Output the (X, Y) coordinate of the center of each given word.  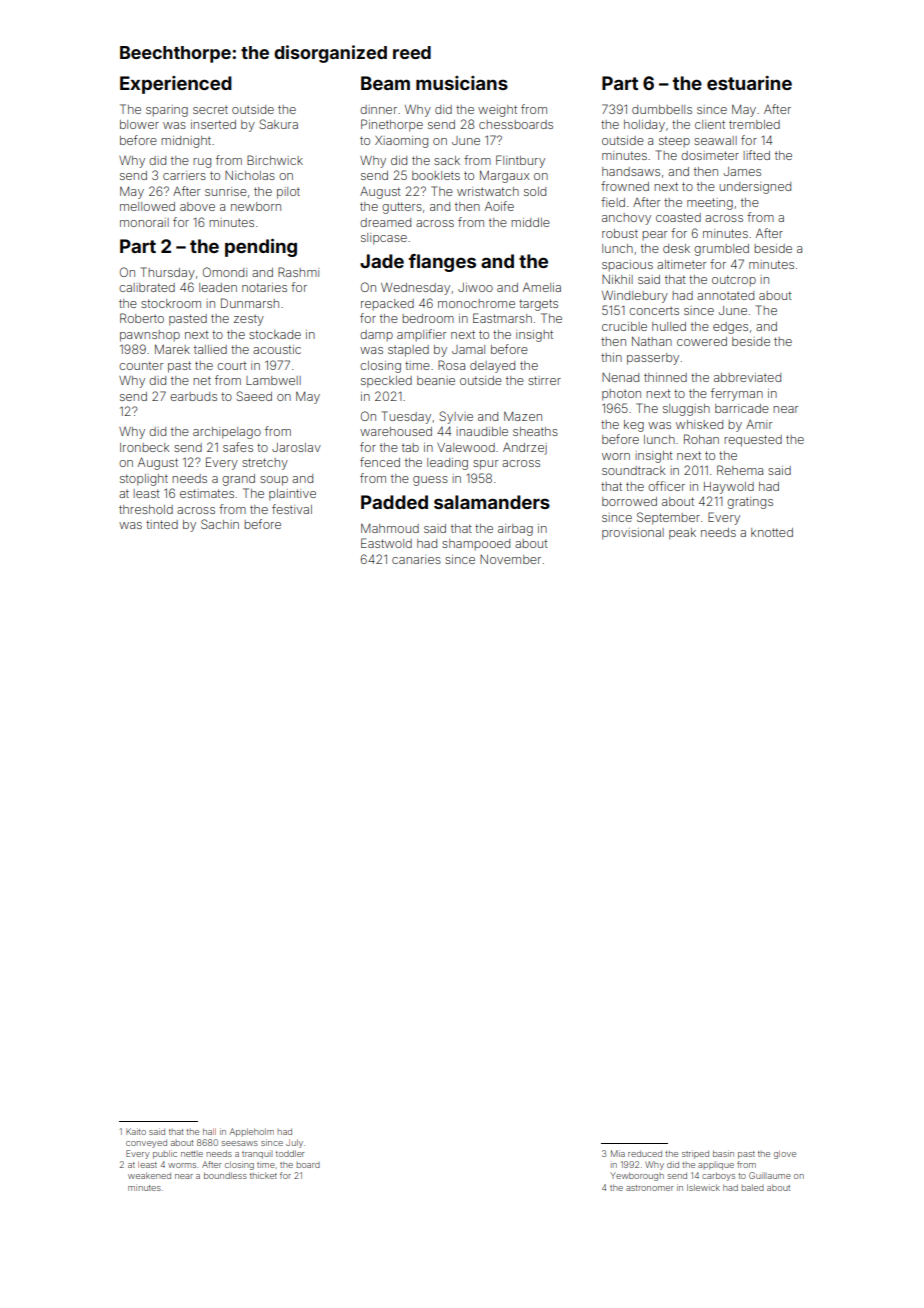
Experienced (176, 85)
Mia (618, 1153)
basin (723, 1153)
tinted (162, 524)
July (294, 1143)
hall (209, 1131)
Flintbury (520, 161)
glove (785, 1154)
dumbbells (662, 109)
